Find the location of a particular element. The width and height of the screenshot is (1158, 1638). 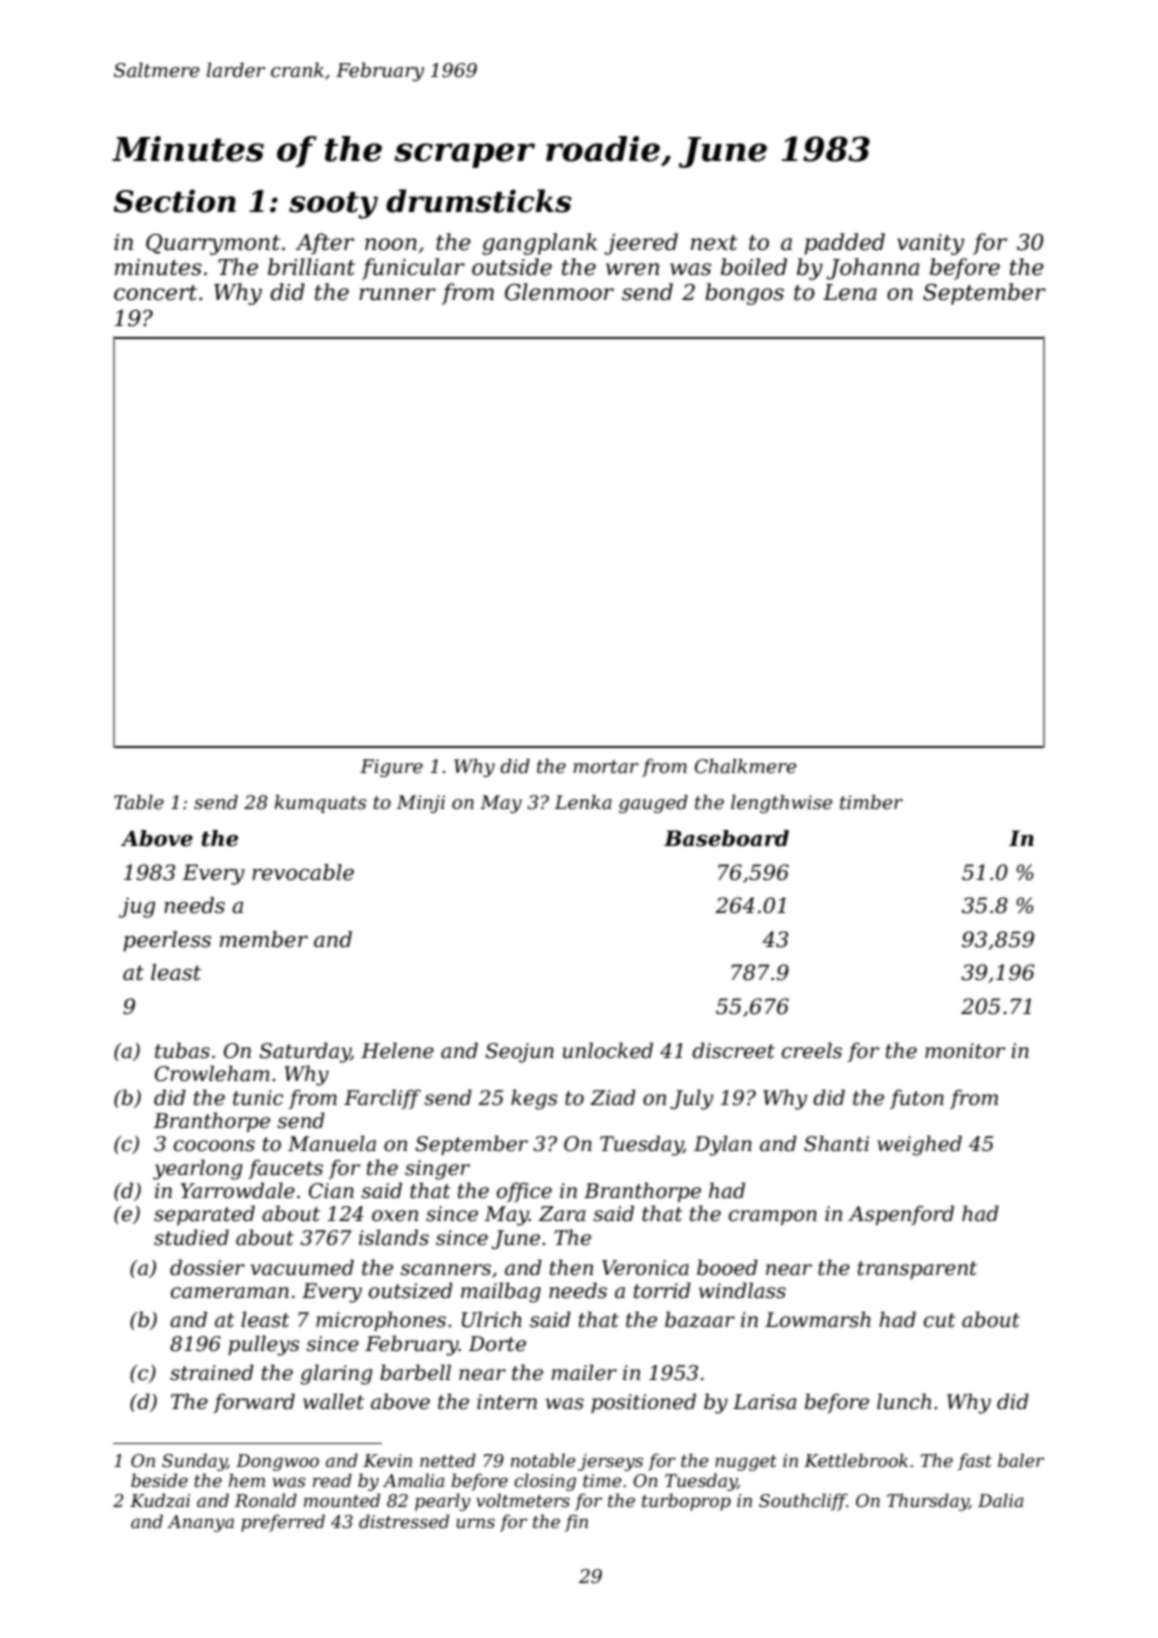

jug is located at coordinates (137, 907).
